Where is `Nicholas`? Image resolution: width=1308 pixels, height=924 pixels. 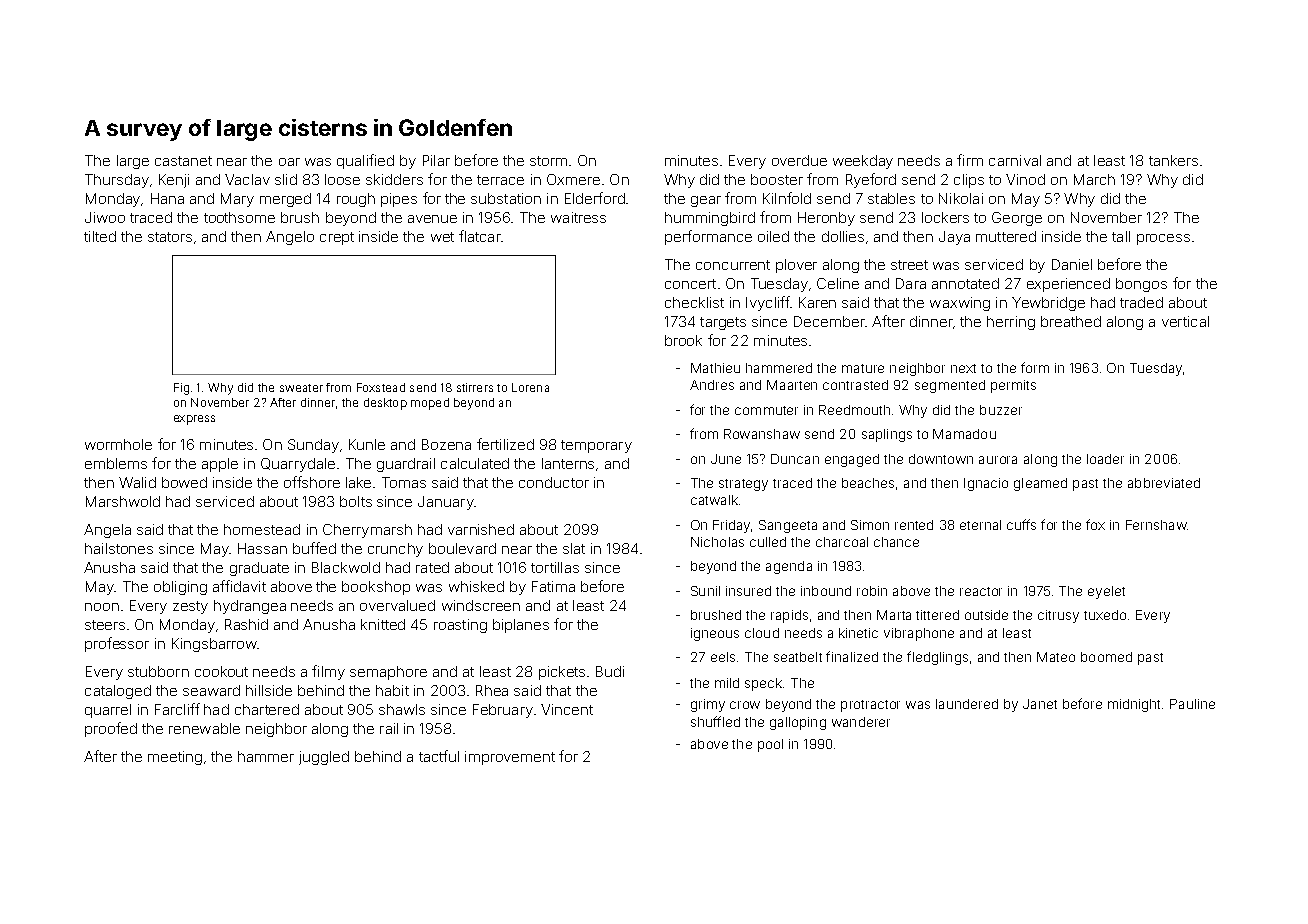 Nicholas is located at coordinates (717, 542).
